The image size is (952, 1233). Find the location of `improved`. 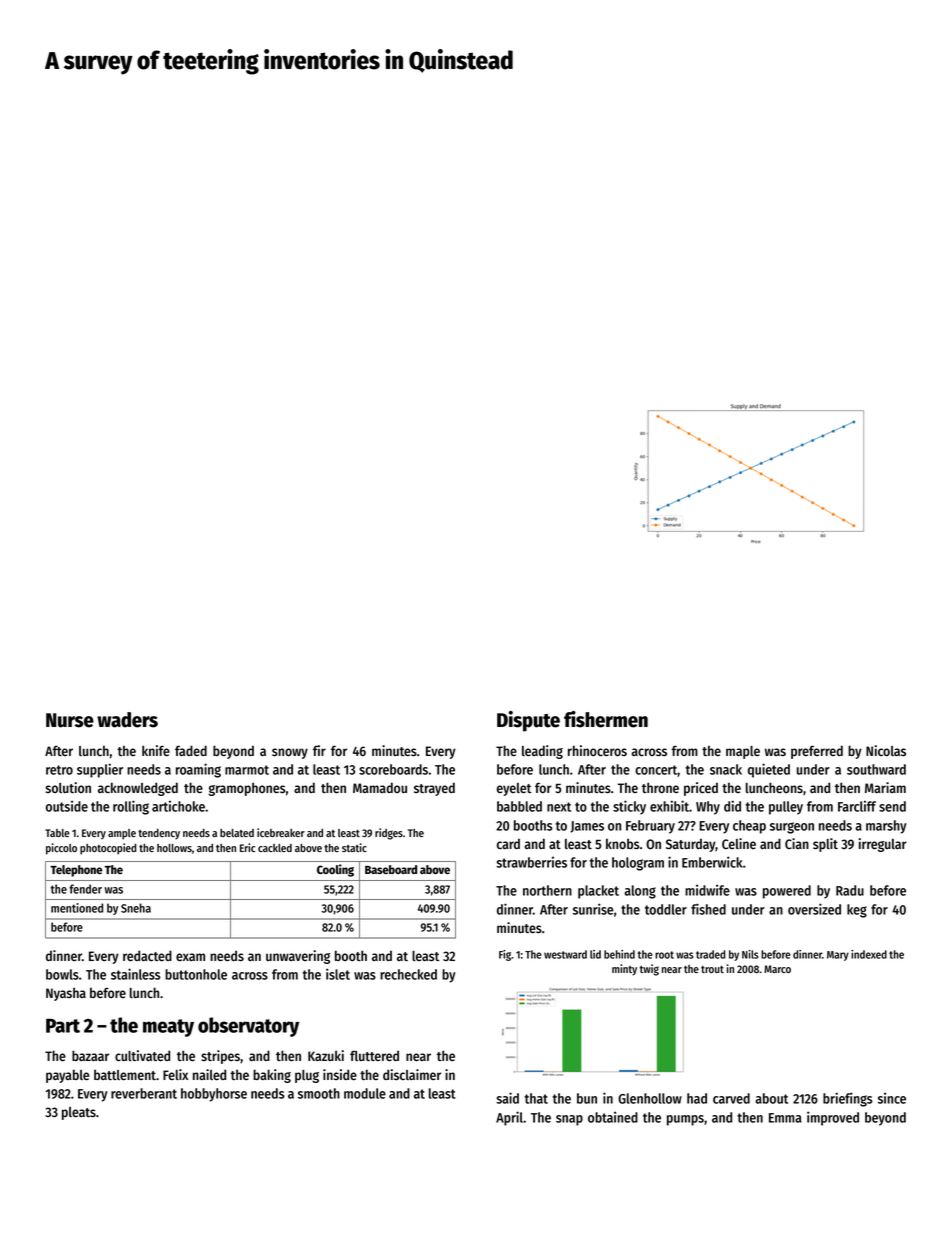

improved is located at coordinates (833, 1118).
